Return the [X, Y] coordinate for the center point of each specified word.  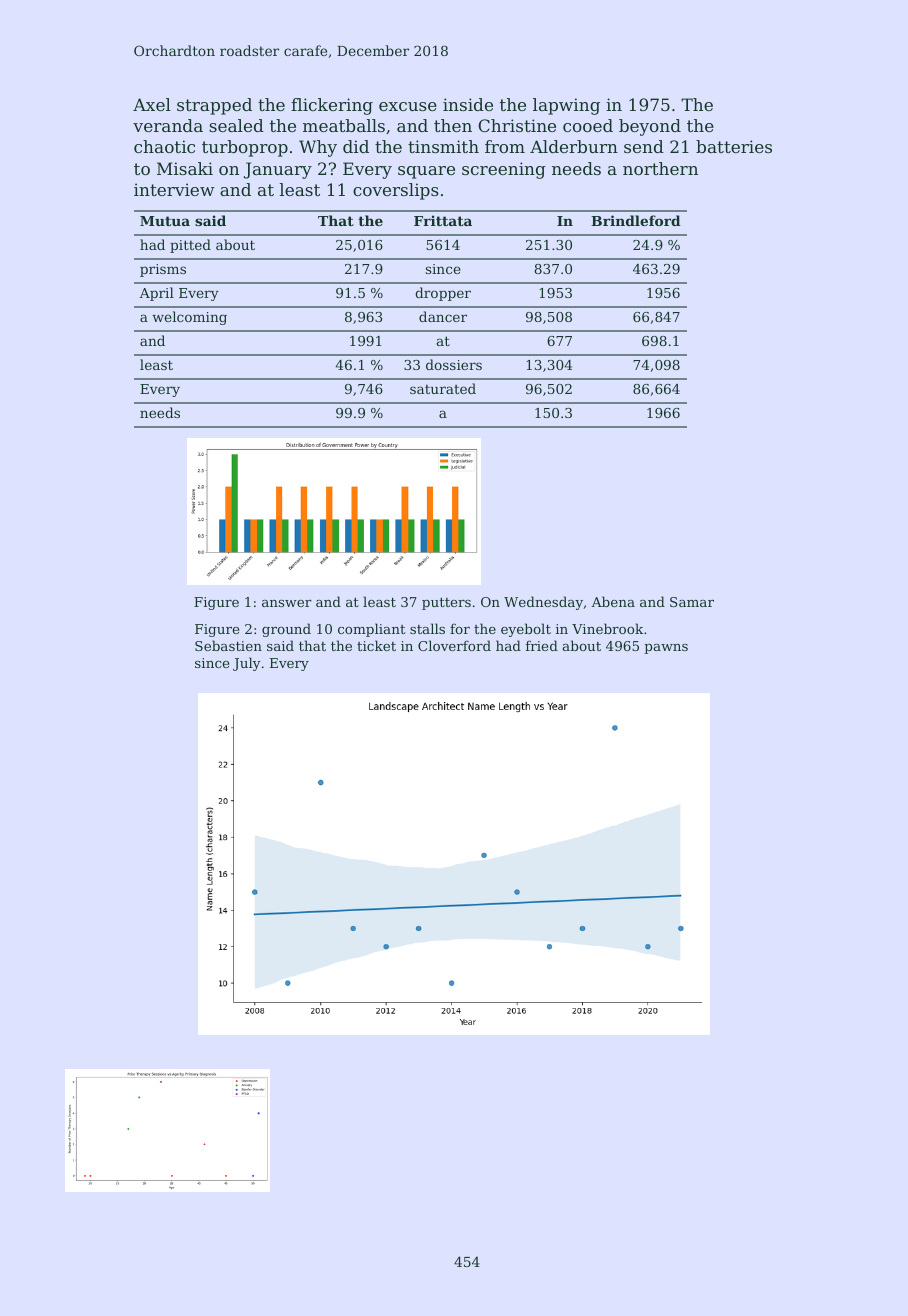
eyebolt [526, 630]
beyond [650, 127]
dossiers [454, 364]
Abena [613, 601]
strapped [214, 106]
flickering [332, 106]
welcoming [189, 318]
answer [286, 603]
